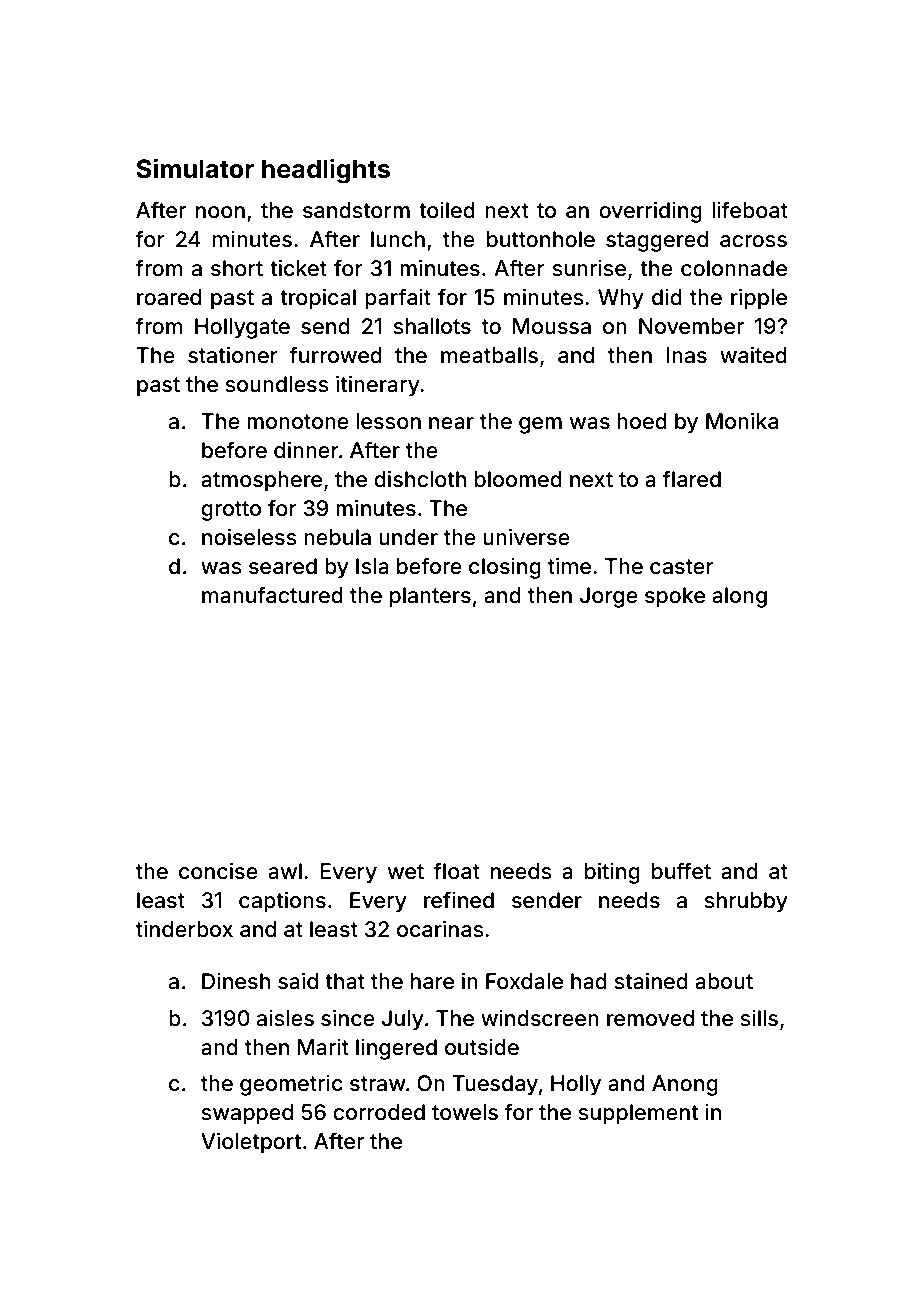 This screenshot has height=1311, width=924. Describe the element at coordinates (195, 168) in the screenshot. I see `Simulator` at that location.
